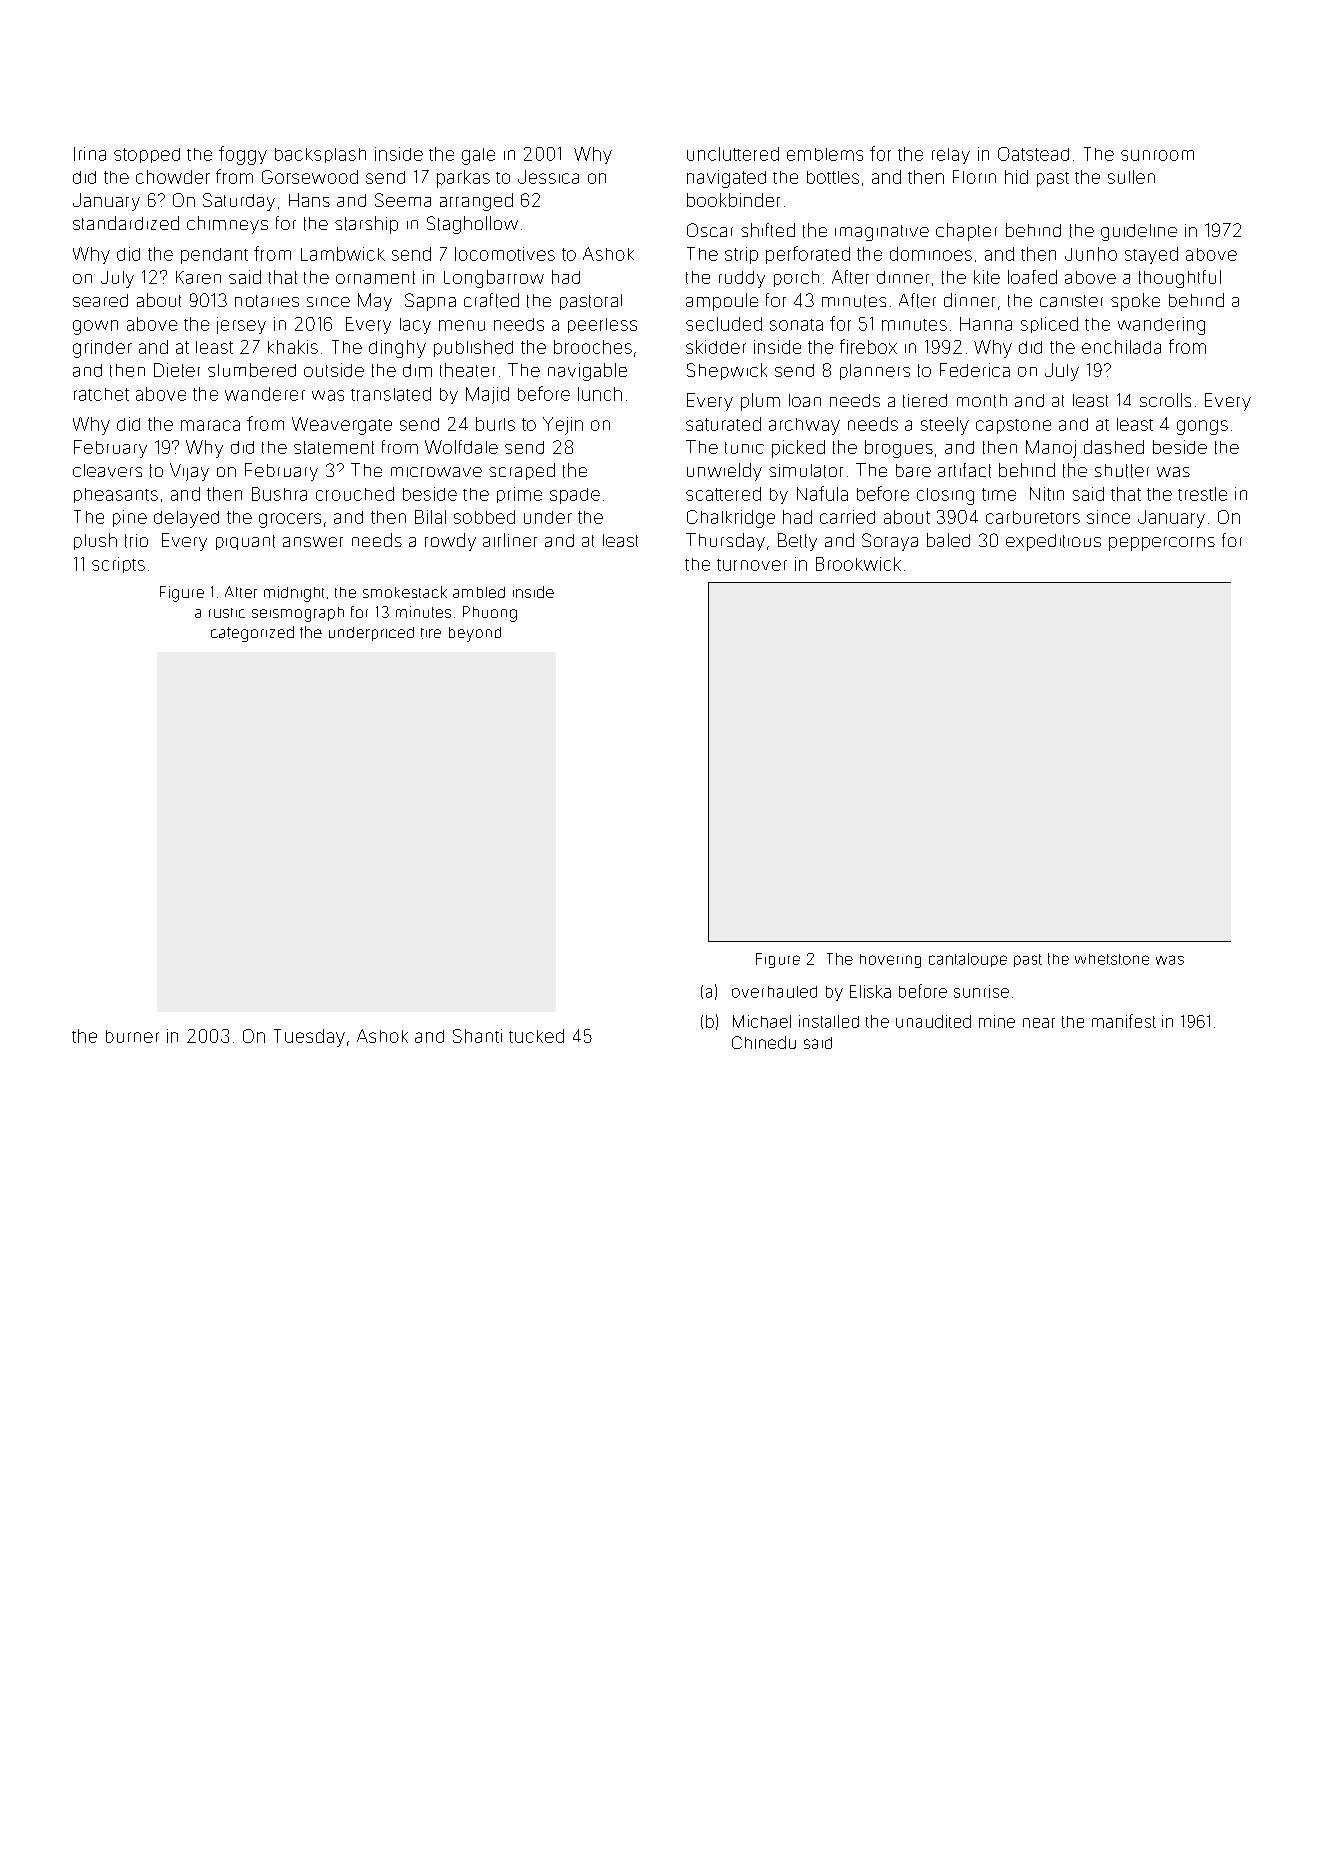 This screenshot has width=1326, height=1876. What do you see at coordinates (764, 1042) in the screenshot?
I see `Chinedu` at bounding box center [764, 1042].
